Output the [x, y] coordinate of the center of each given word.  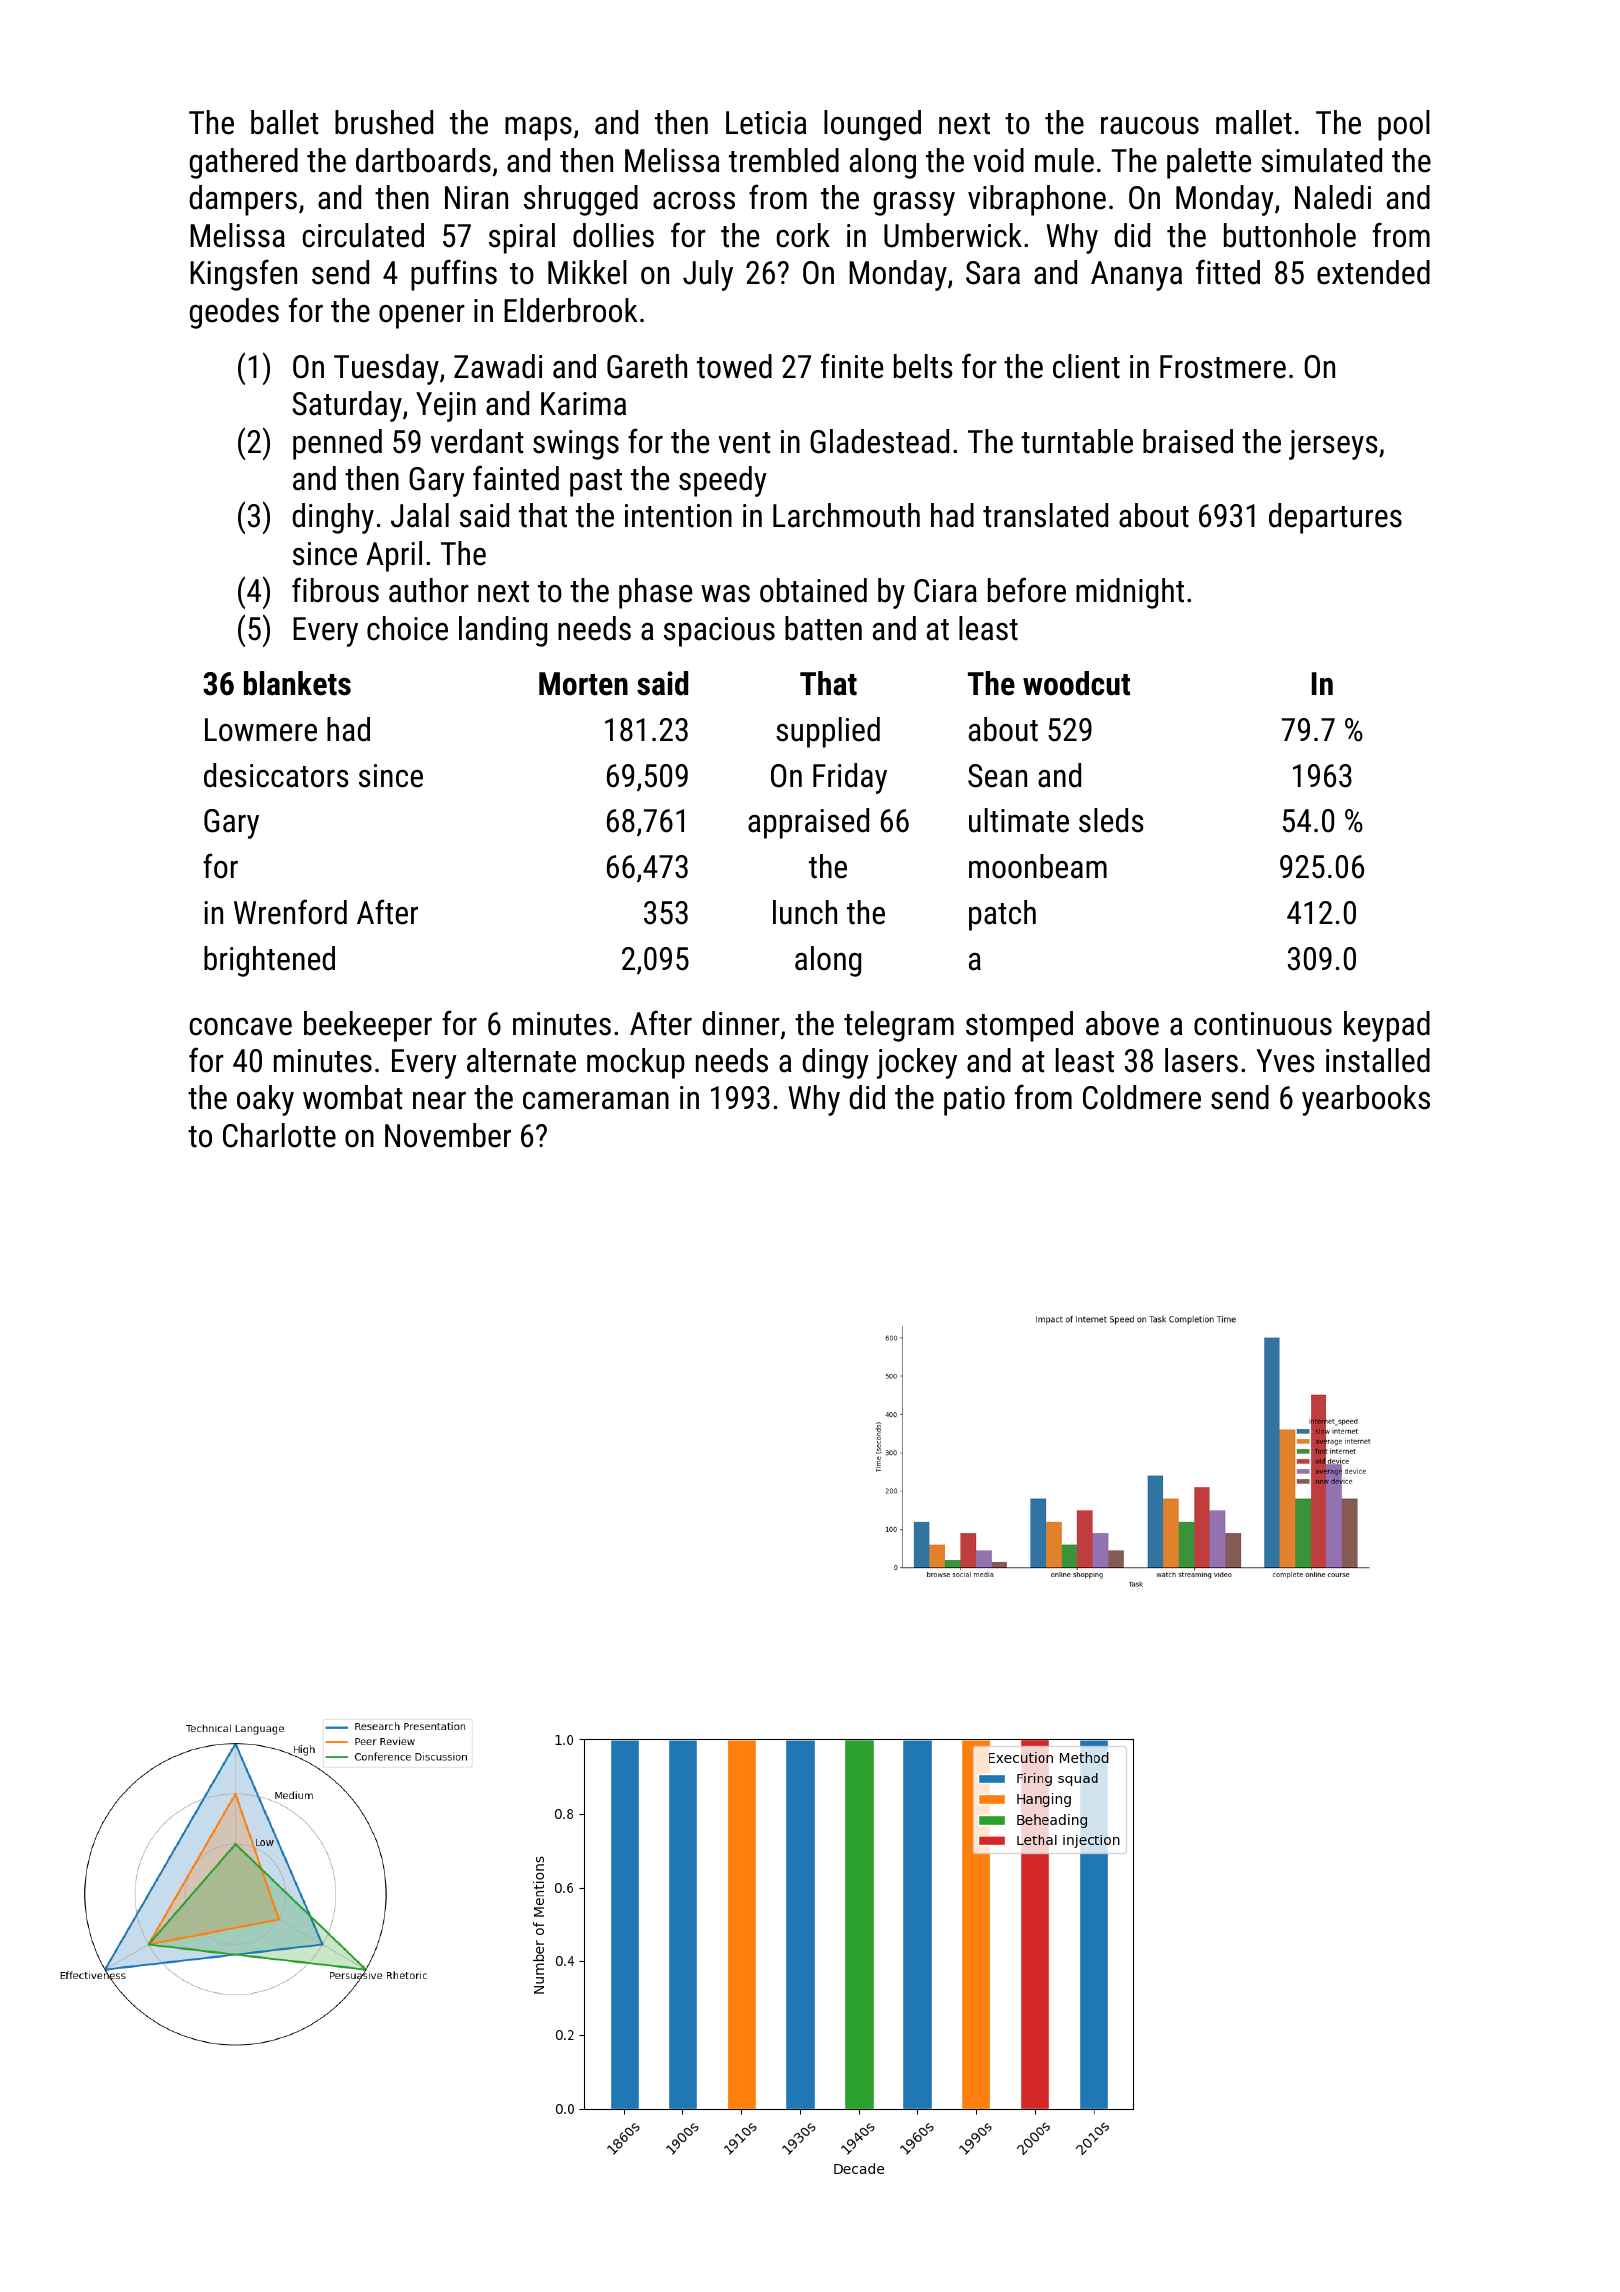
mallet [1254, 122]
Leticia [766, 123]
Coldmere [1142, 1097]
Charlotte [279, 1135]
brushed [384, 122]
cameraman [596, 1101]
